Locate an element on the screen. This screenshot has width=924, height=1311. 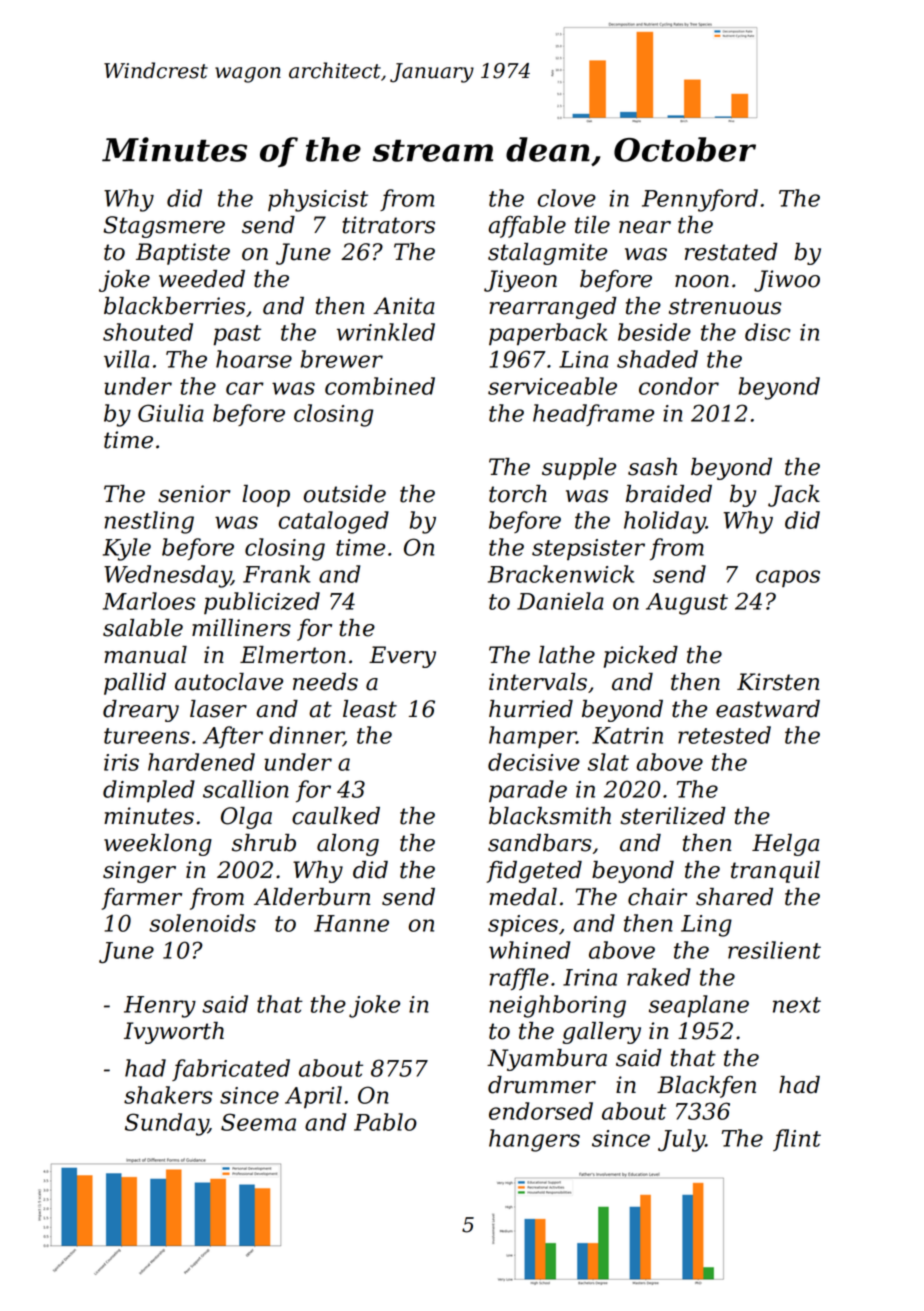
hardened is located at coordinates (201, 762).
